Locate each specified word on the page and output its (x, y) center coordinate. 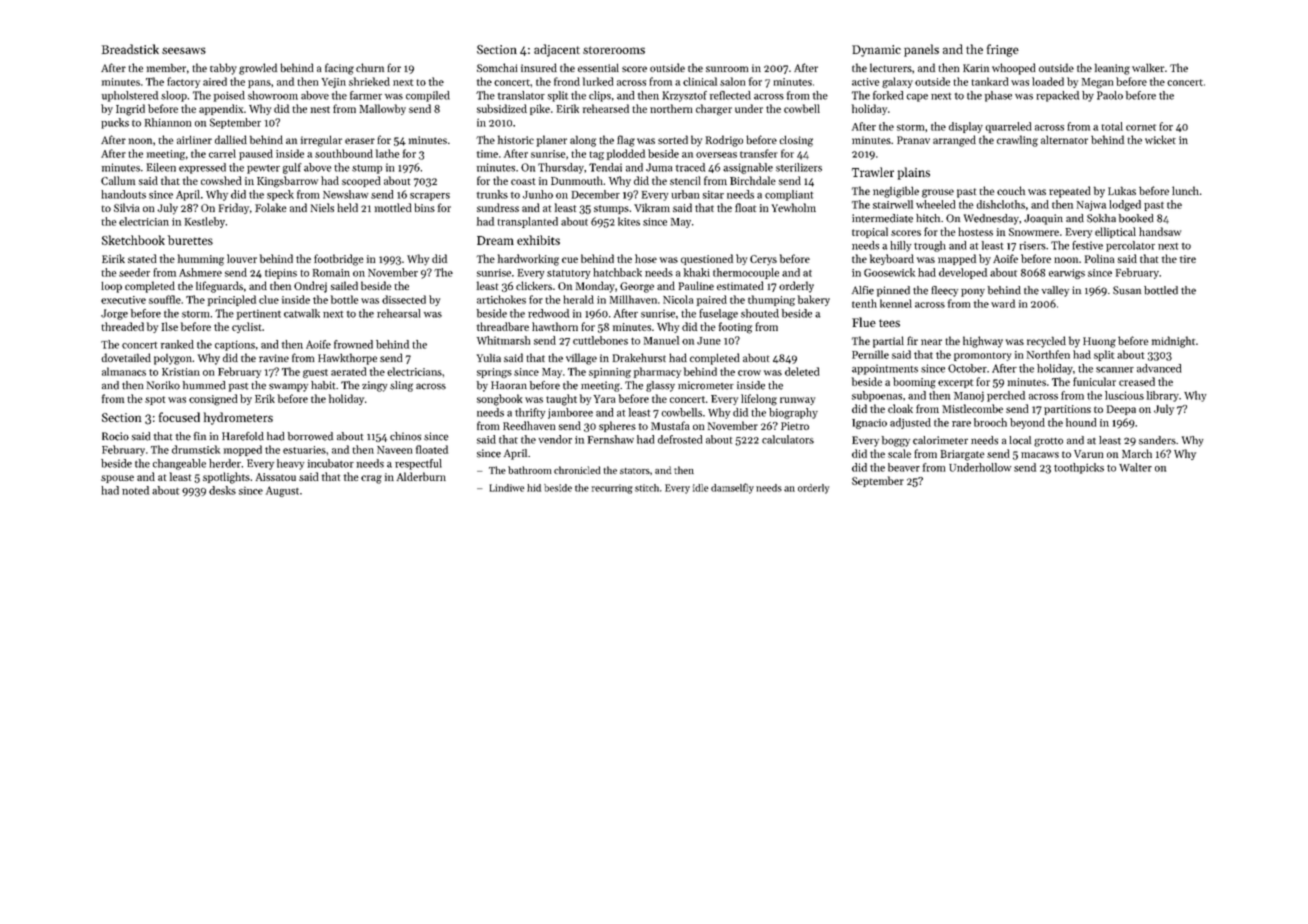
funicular (1094, 381)
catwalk (302, 313)
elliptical (1115, 232)
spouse (117, 479)
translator (521, 95)
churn (370, 67)
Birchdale (753, 180)
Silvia (127, 207)
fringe (1003, 50)
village (581, 359)
